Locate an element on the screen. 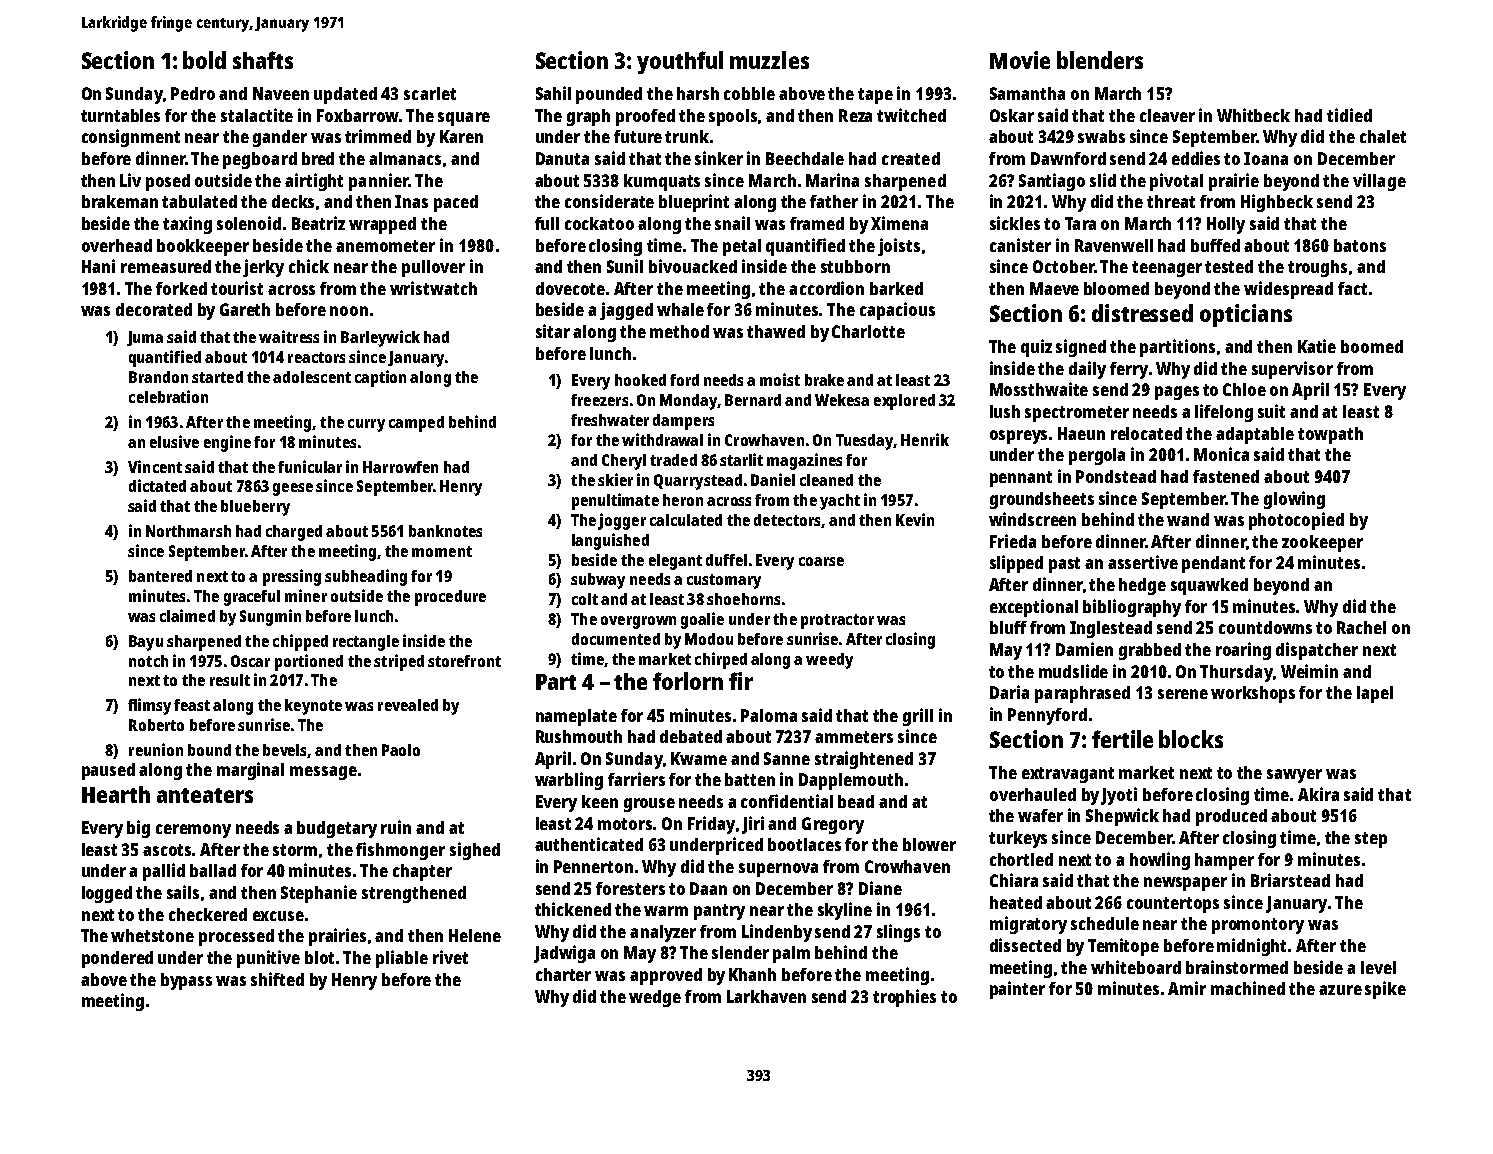 Image resolution: width=1493 pixels, height=1154 pixels. bypass is located at coordinates (186, 981).
